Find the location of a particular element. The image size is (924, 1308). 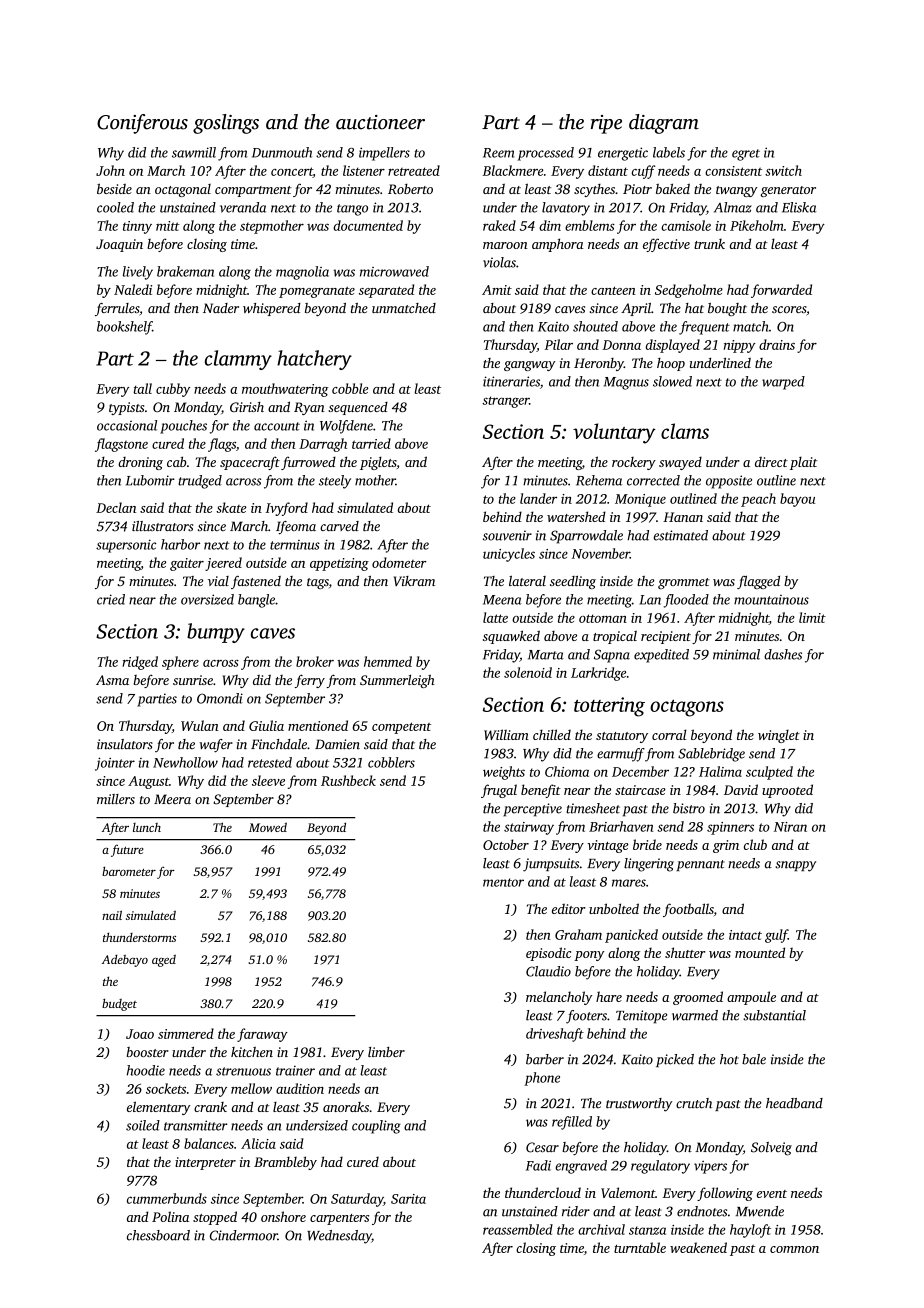

mentor is located at coordinates (503, 882).
